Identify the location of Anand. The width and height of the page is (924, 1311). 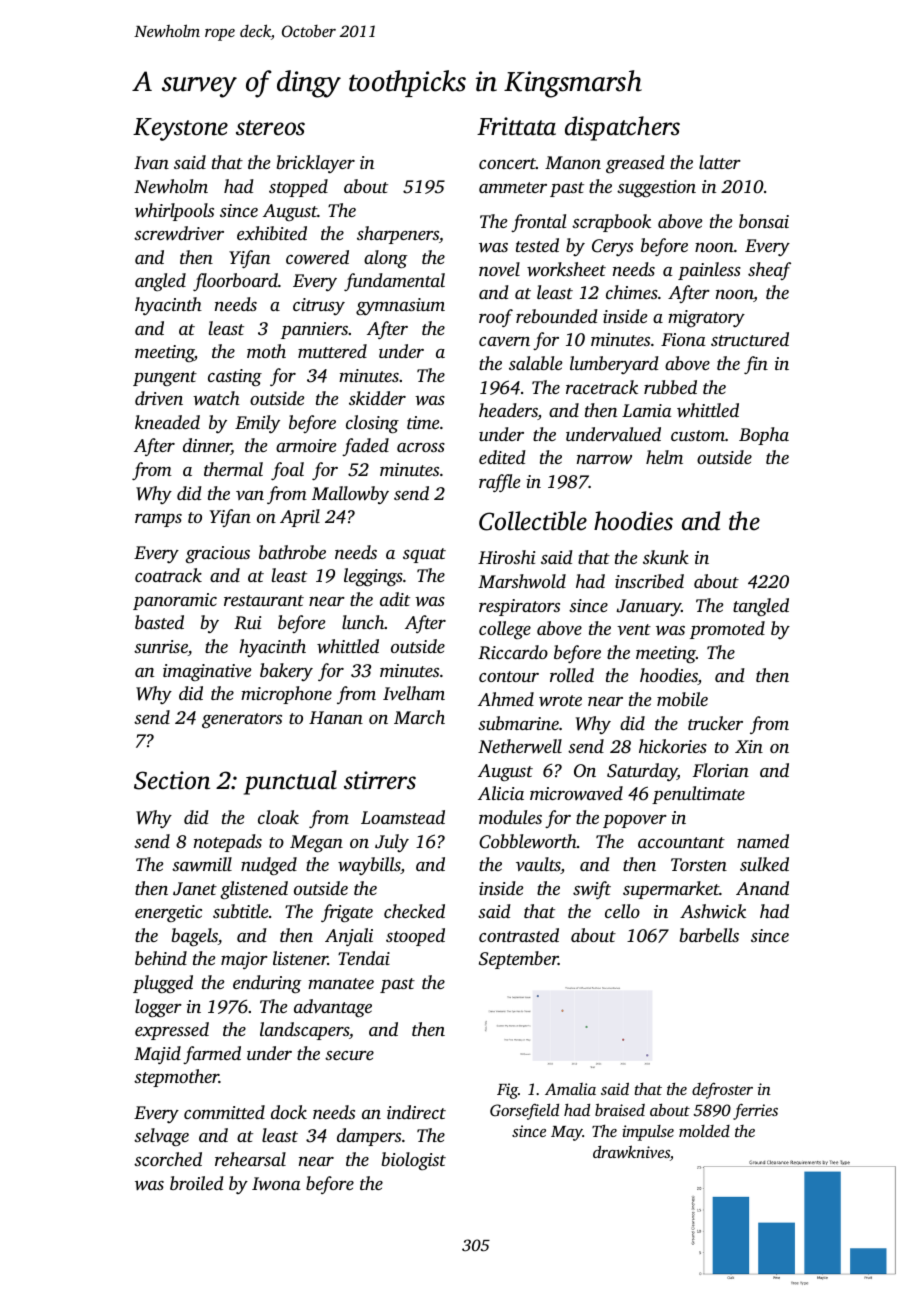
(762, 888).
